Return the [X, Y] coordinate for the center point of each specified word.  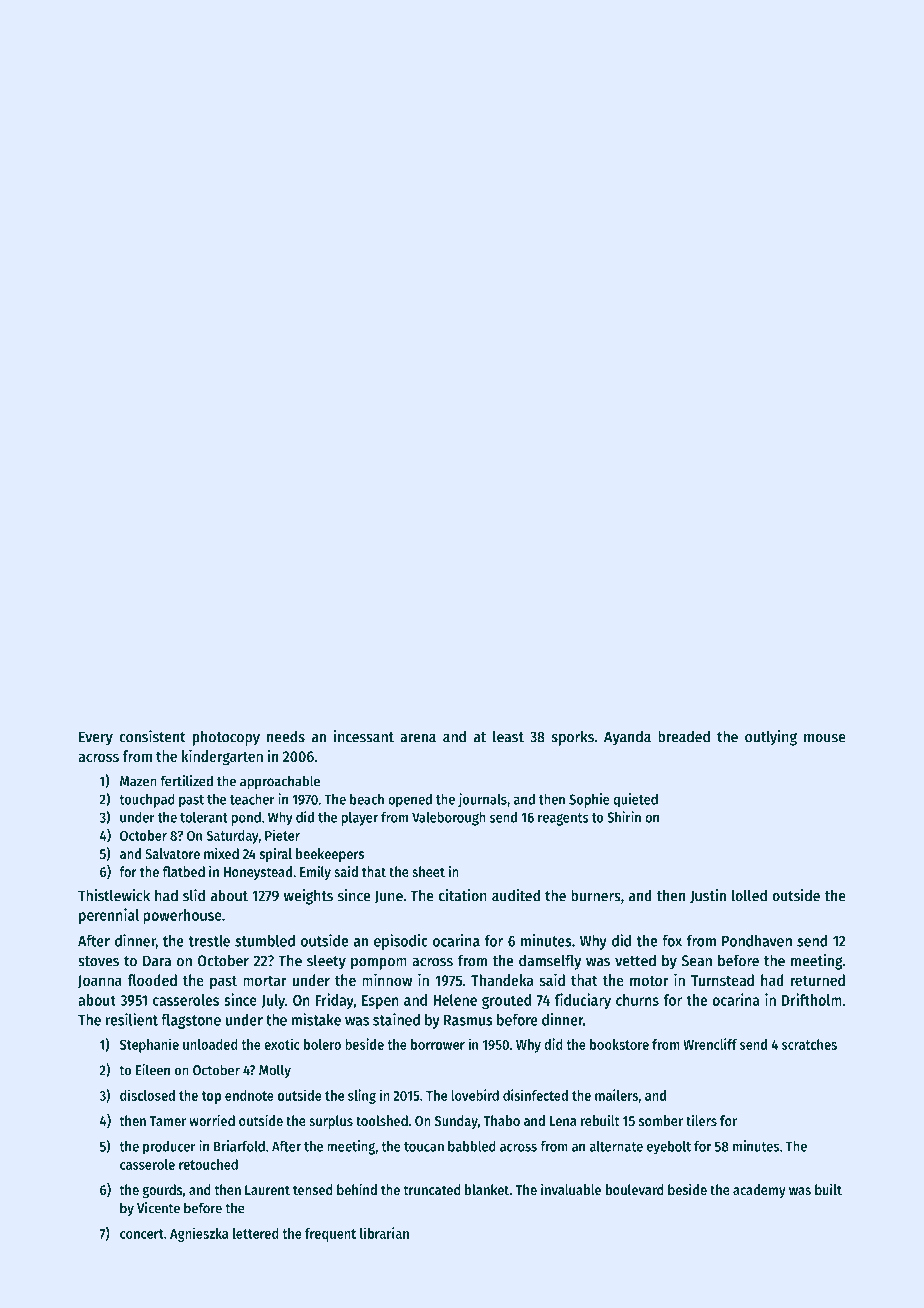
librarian [384, 1233]
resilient [132, 1019]
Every [96, 738]
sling [362, 1096]
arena [418, 738]
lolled [749, 895]
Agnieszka [199, 1234]
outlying [771, 738]
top [211, 1097]
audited [516, 895]
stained [396, 1019]
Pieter [282, 835]
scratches [809, 1044]
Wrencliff [710, 1044]
